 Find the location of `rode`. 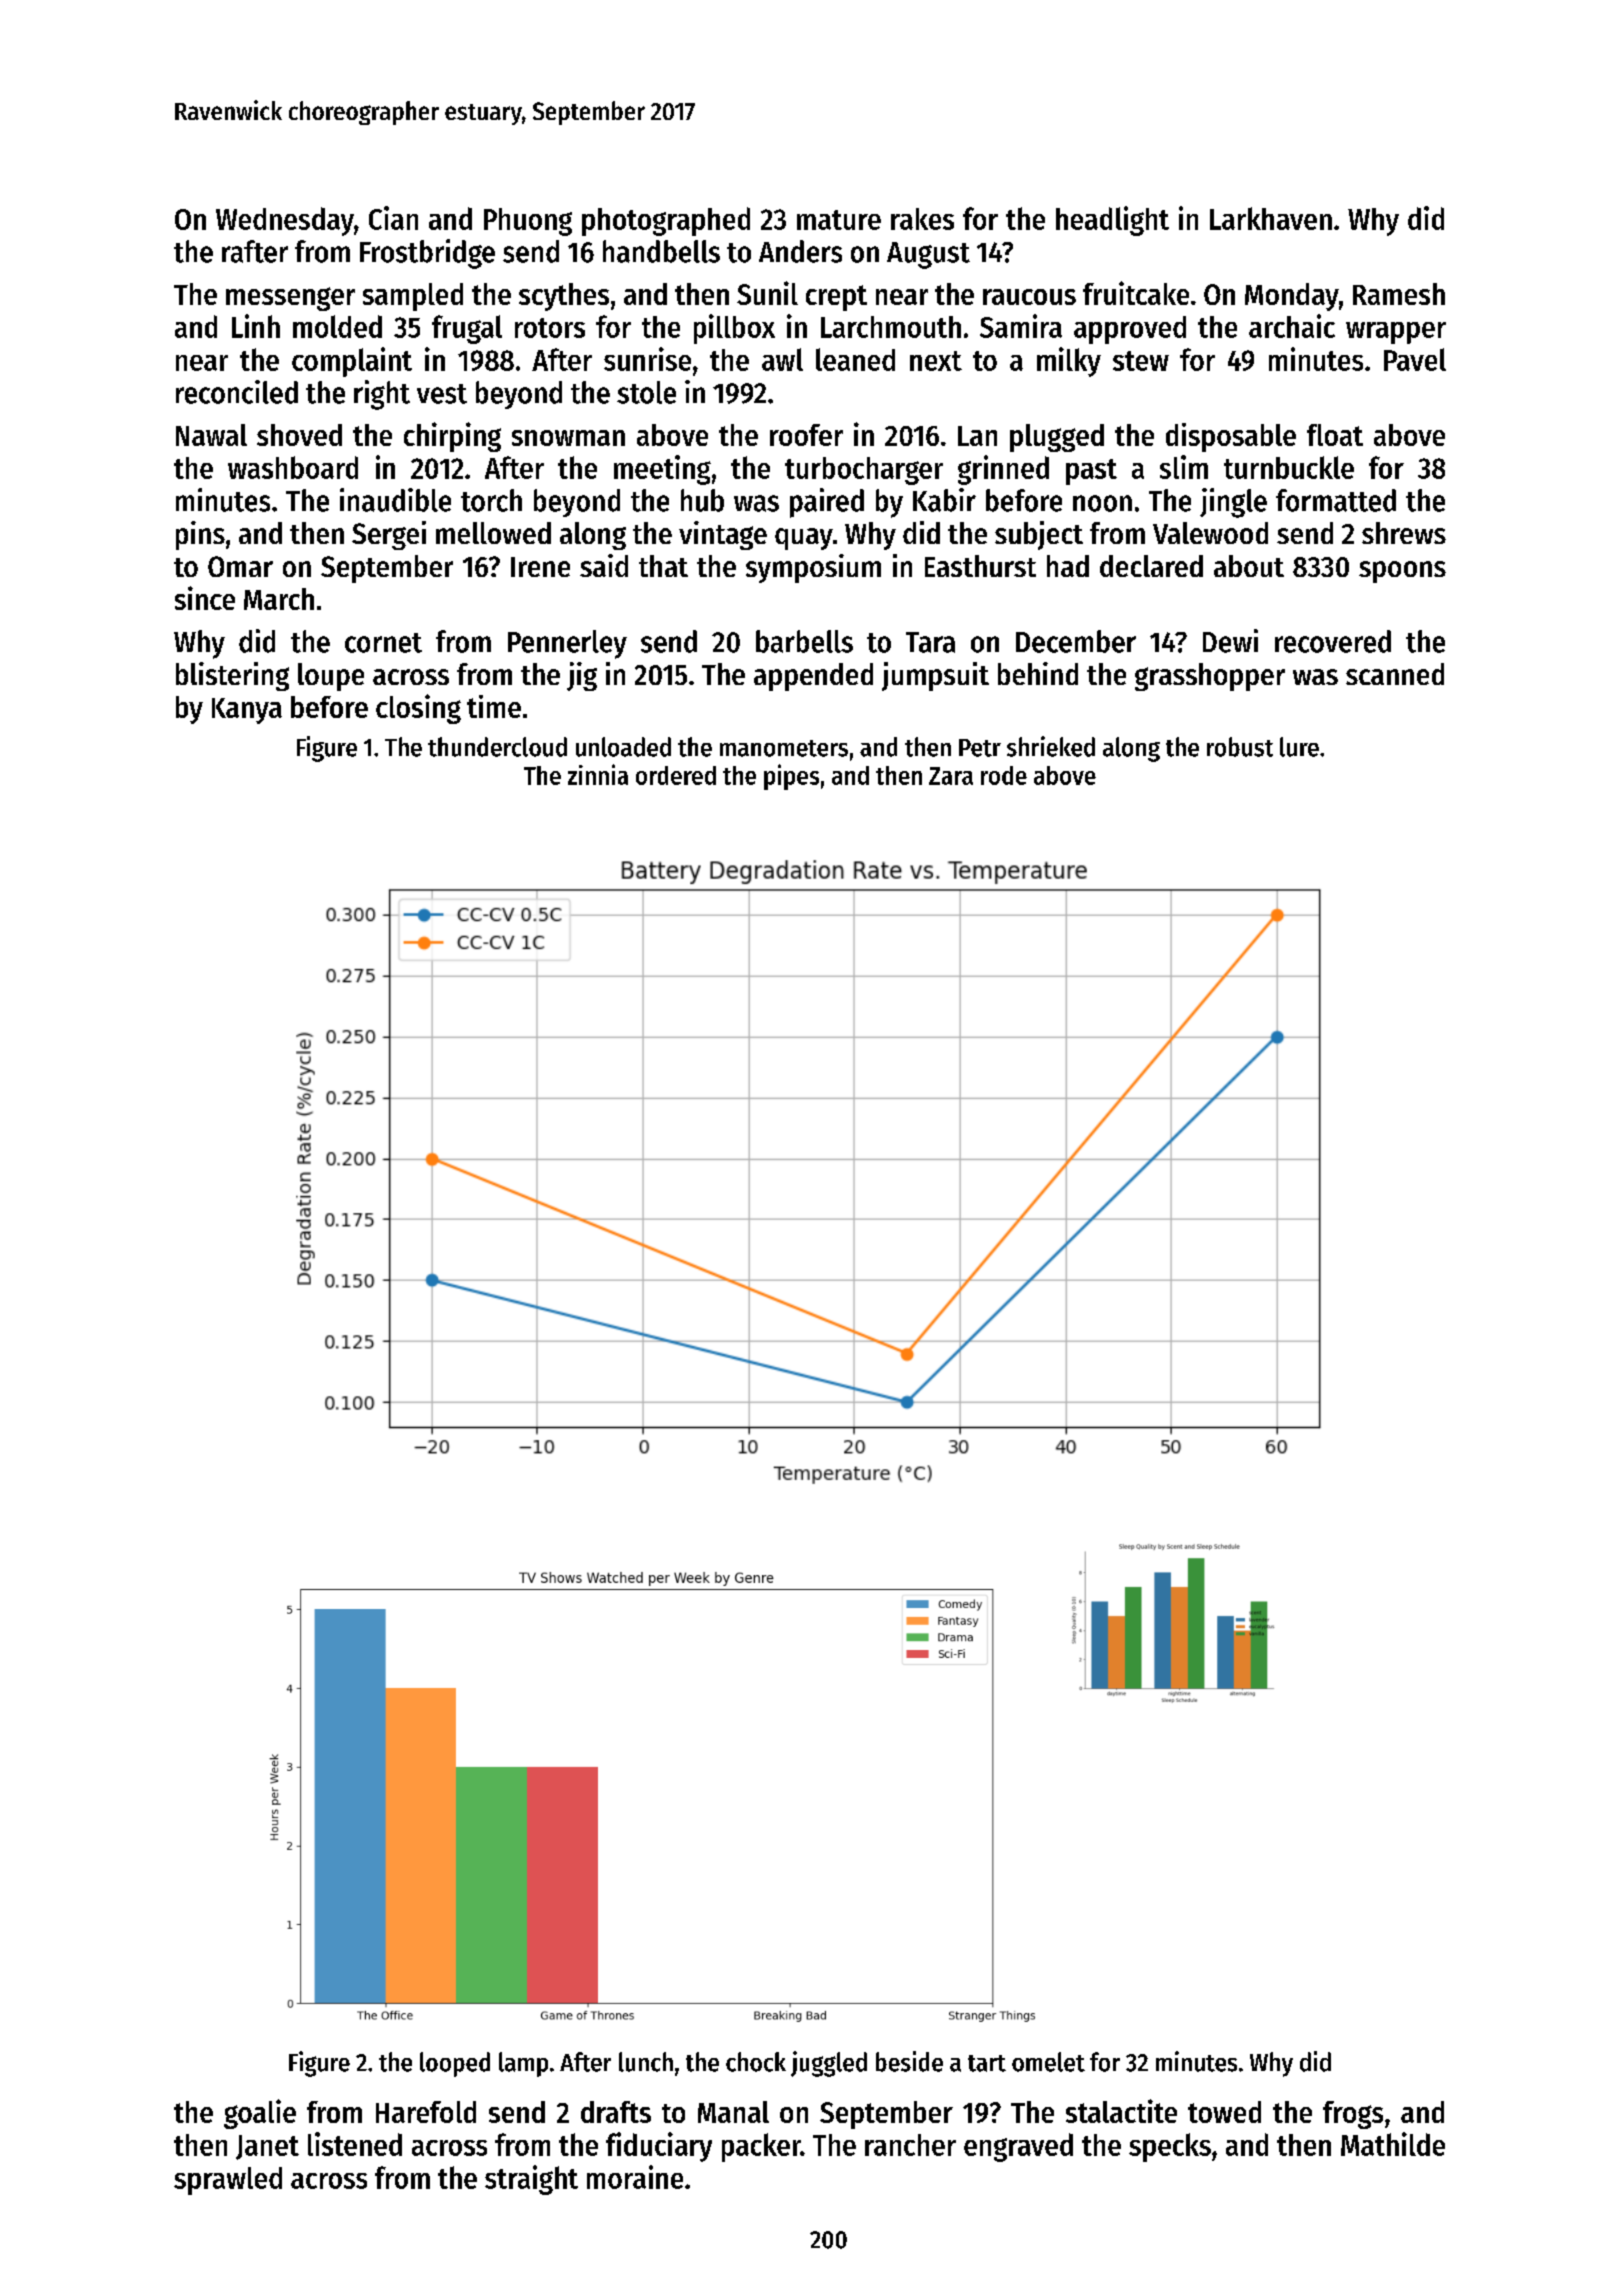

rode is located at coordinates (1004, 775).
